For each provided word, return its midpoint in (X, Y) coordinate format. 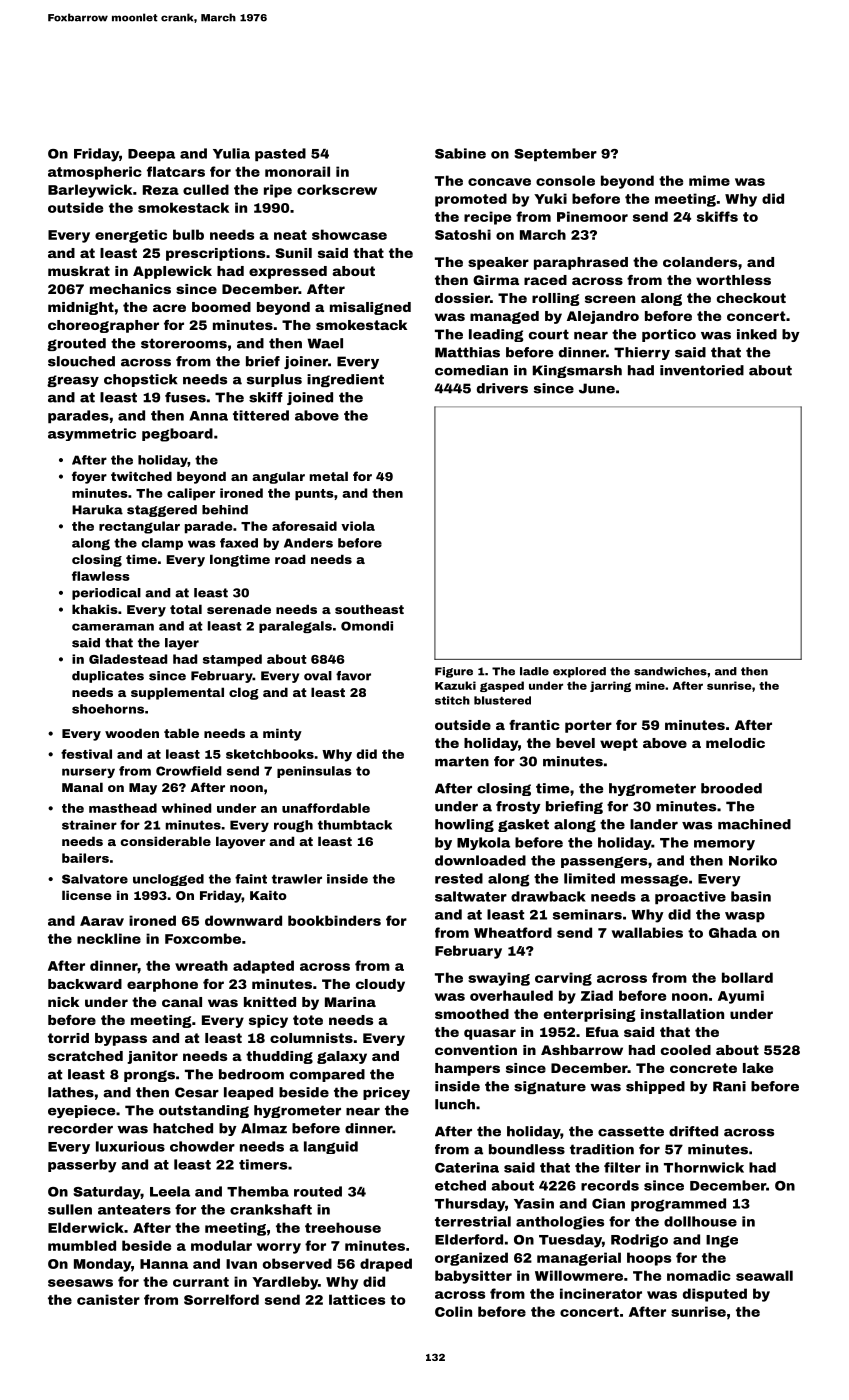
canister (108, 1299)
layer (182, 644)
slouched (81, 361)
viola (358, 526)
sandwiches (670, 671)
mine (650, 685)
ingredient (345, 380)
